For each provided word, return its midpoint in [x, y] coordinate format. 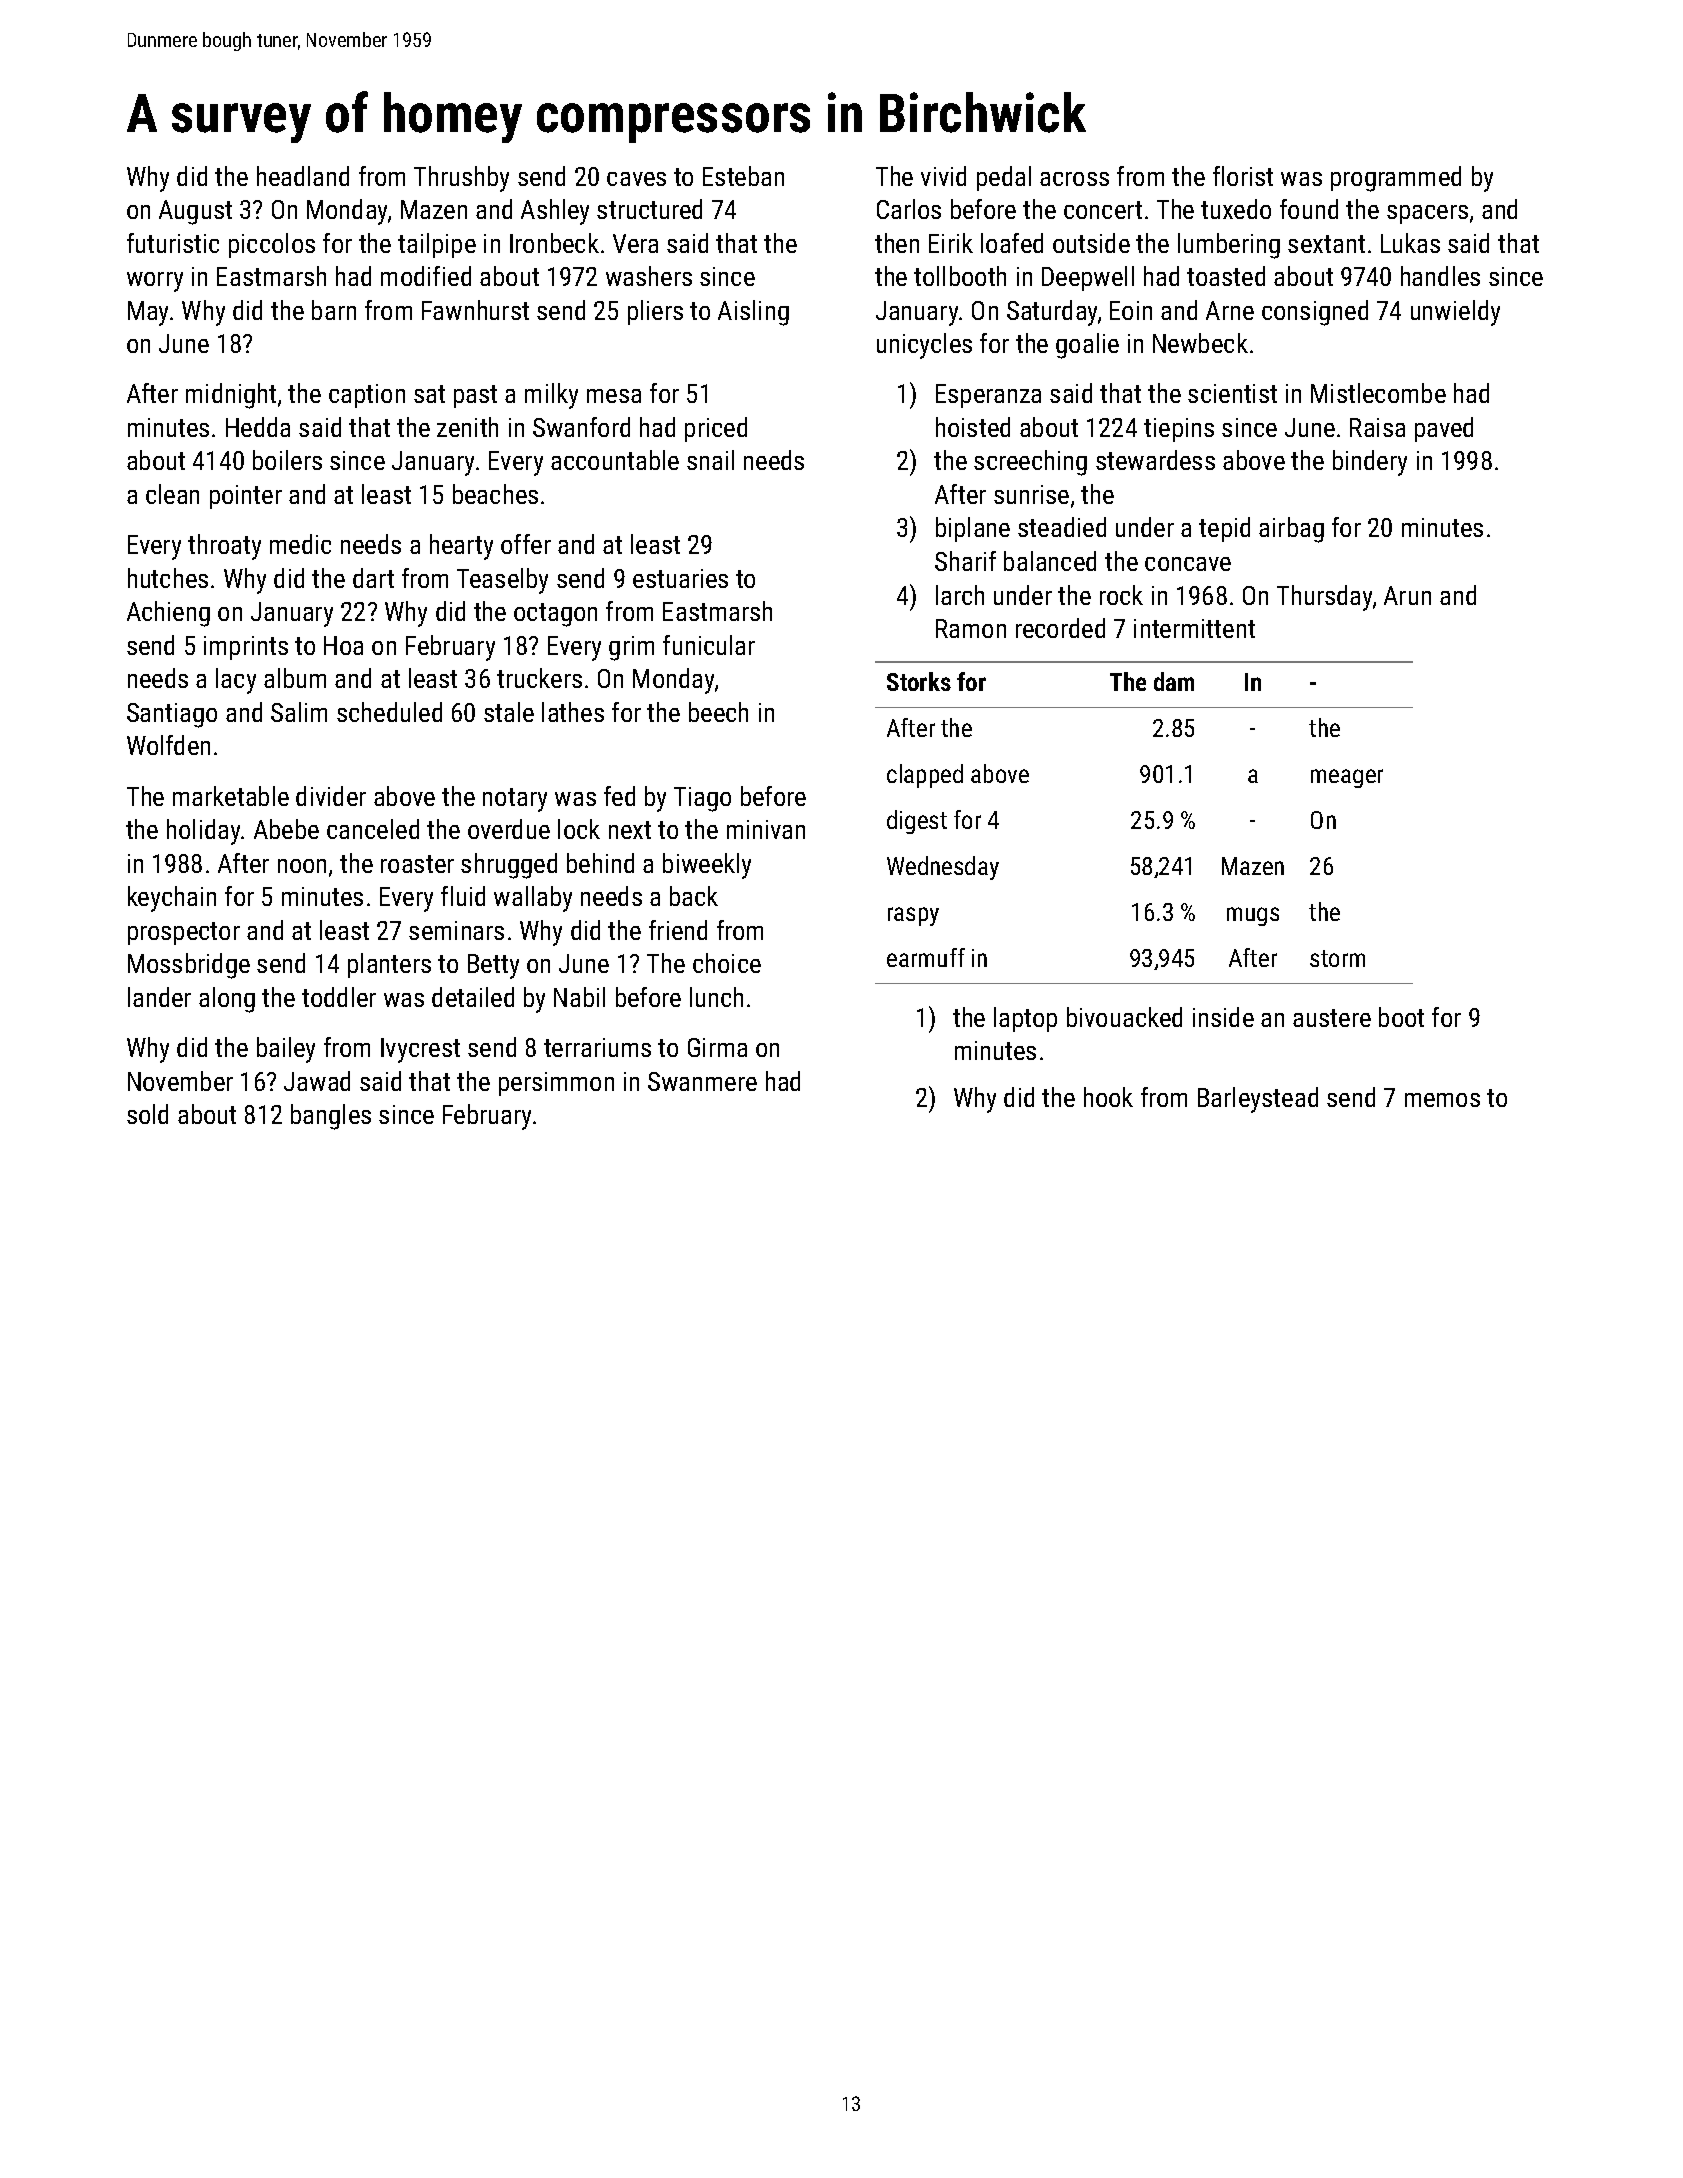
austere [1332, 1018]
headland [303, 176]
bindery [1370, 463]
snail [710, 460]
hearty [461, 547]
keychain [172, 899]
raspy [913, 916]
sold [147, 1114]
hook [1108, 1097]
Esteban [743, 176]
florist [1243, 176]
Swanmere [702, 1081]
